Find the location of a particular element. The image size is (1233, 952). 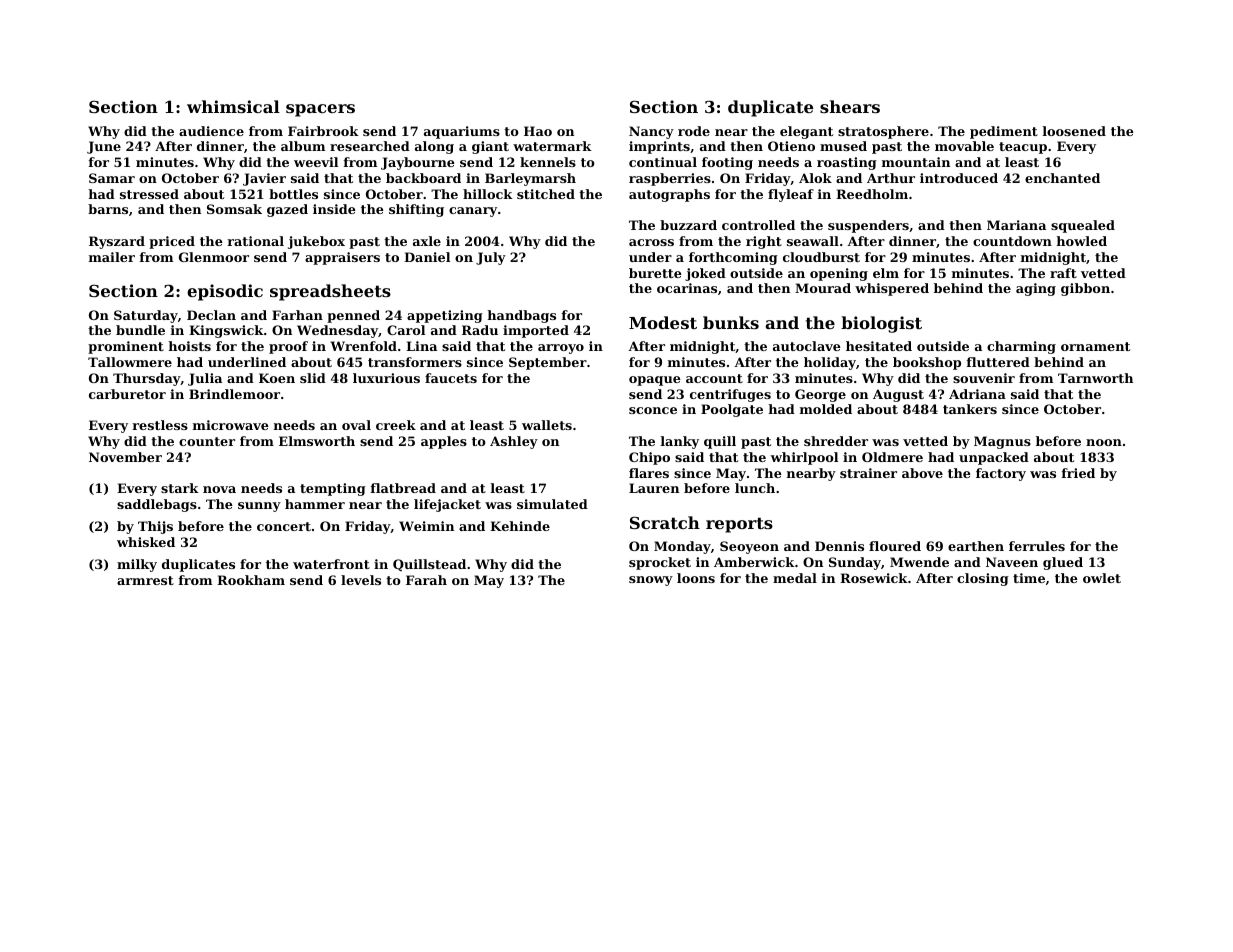

wallets is located at coordinates (547, 425).
